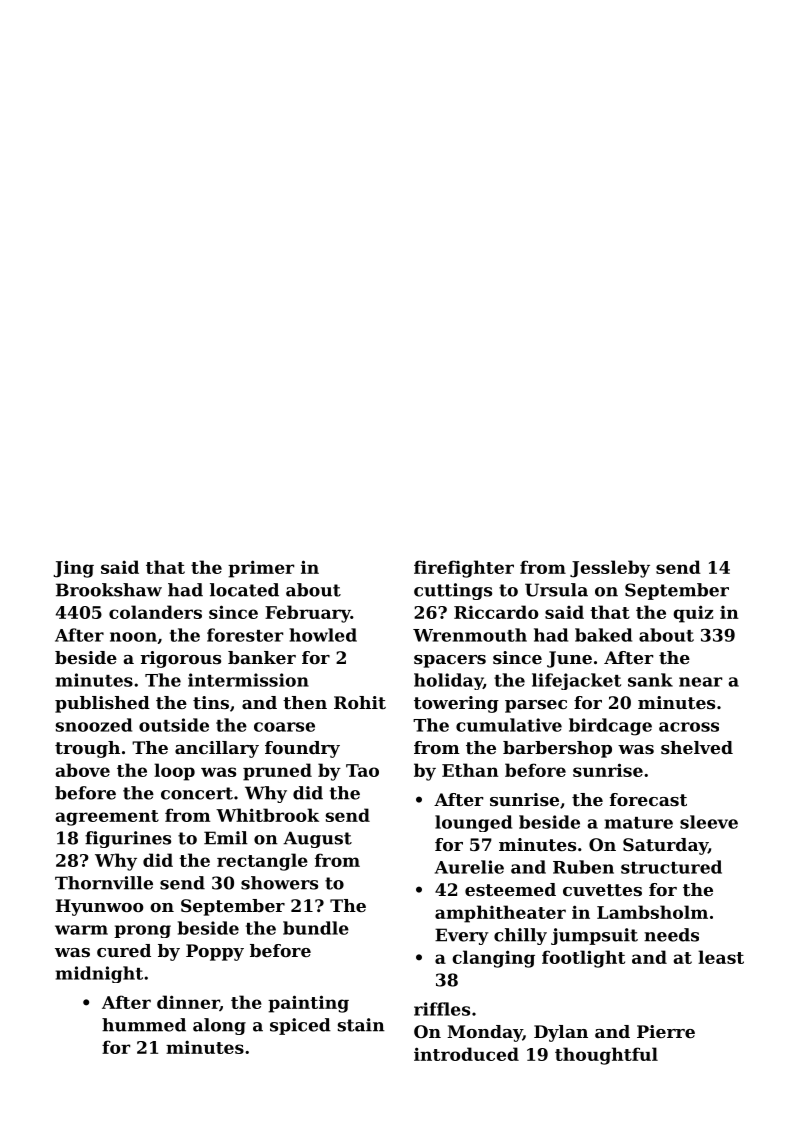 This screenshot has height=1138, width=802. What do you see at coordinates (197, 793) in the screenshot?
I see `concert` at bounding box center [197, 793].
